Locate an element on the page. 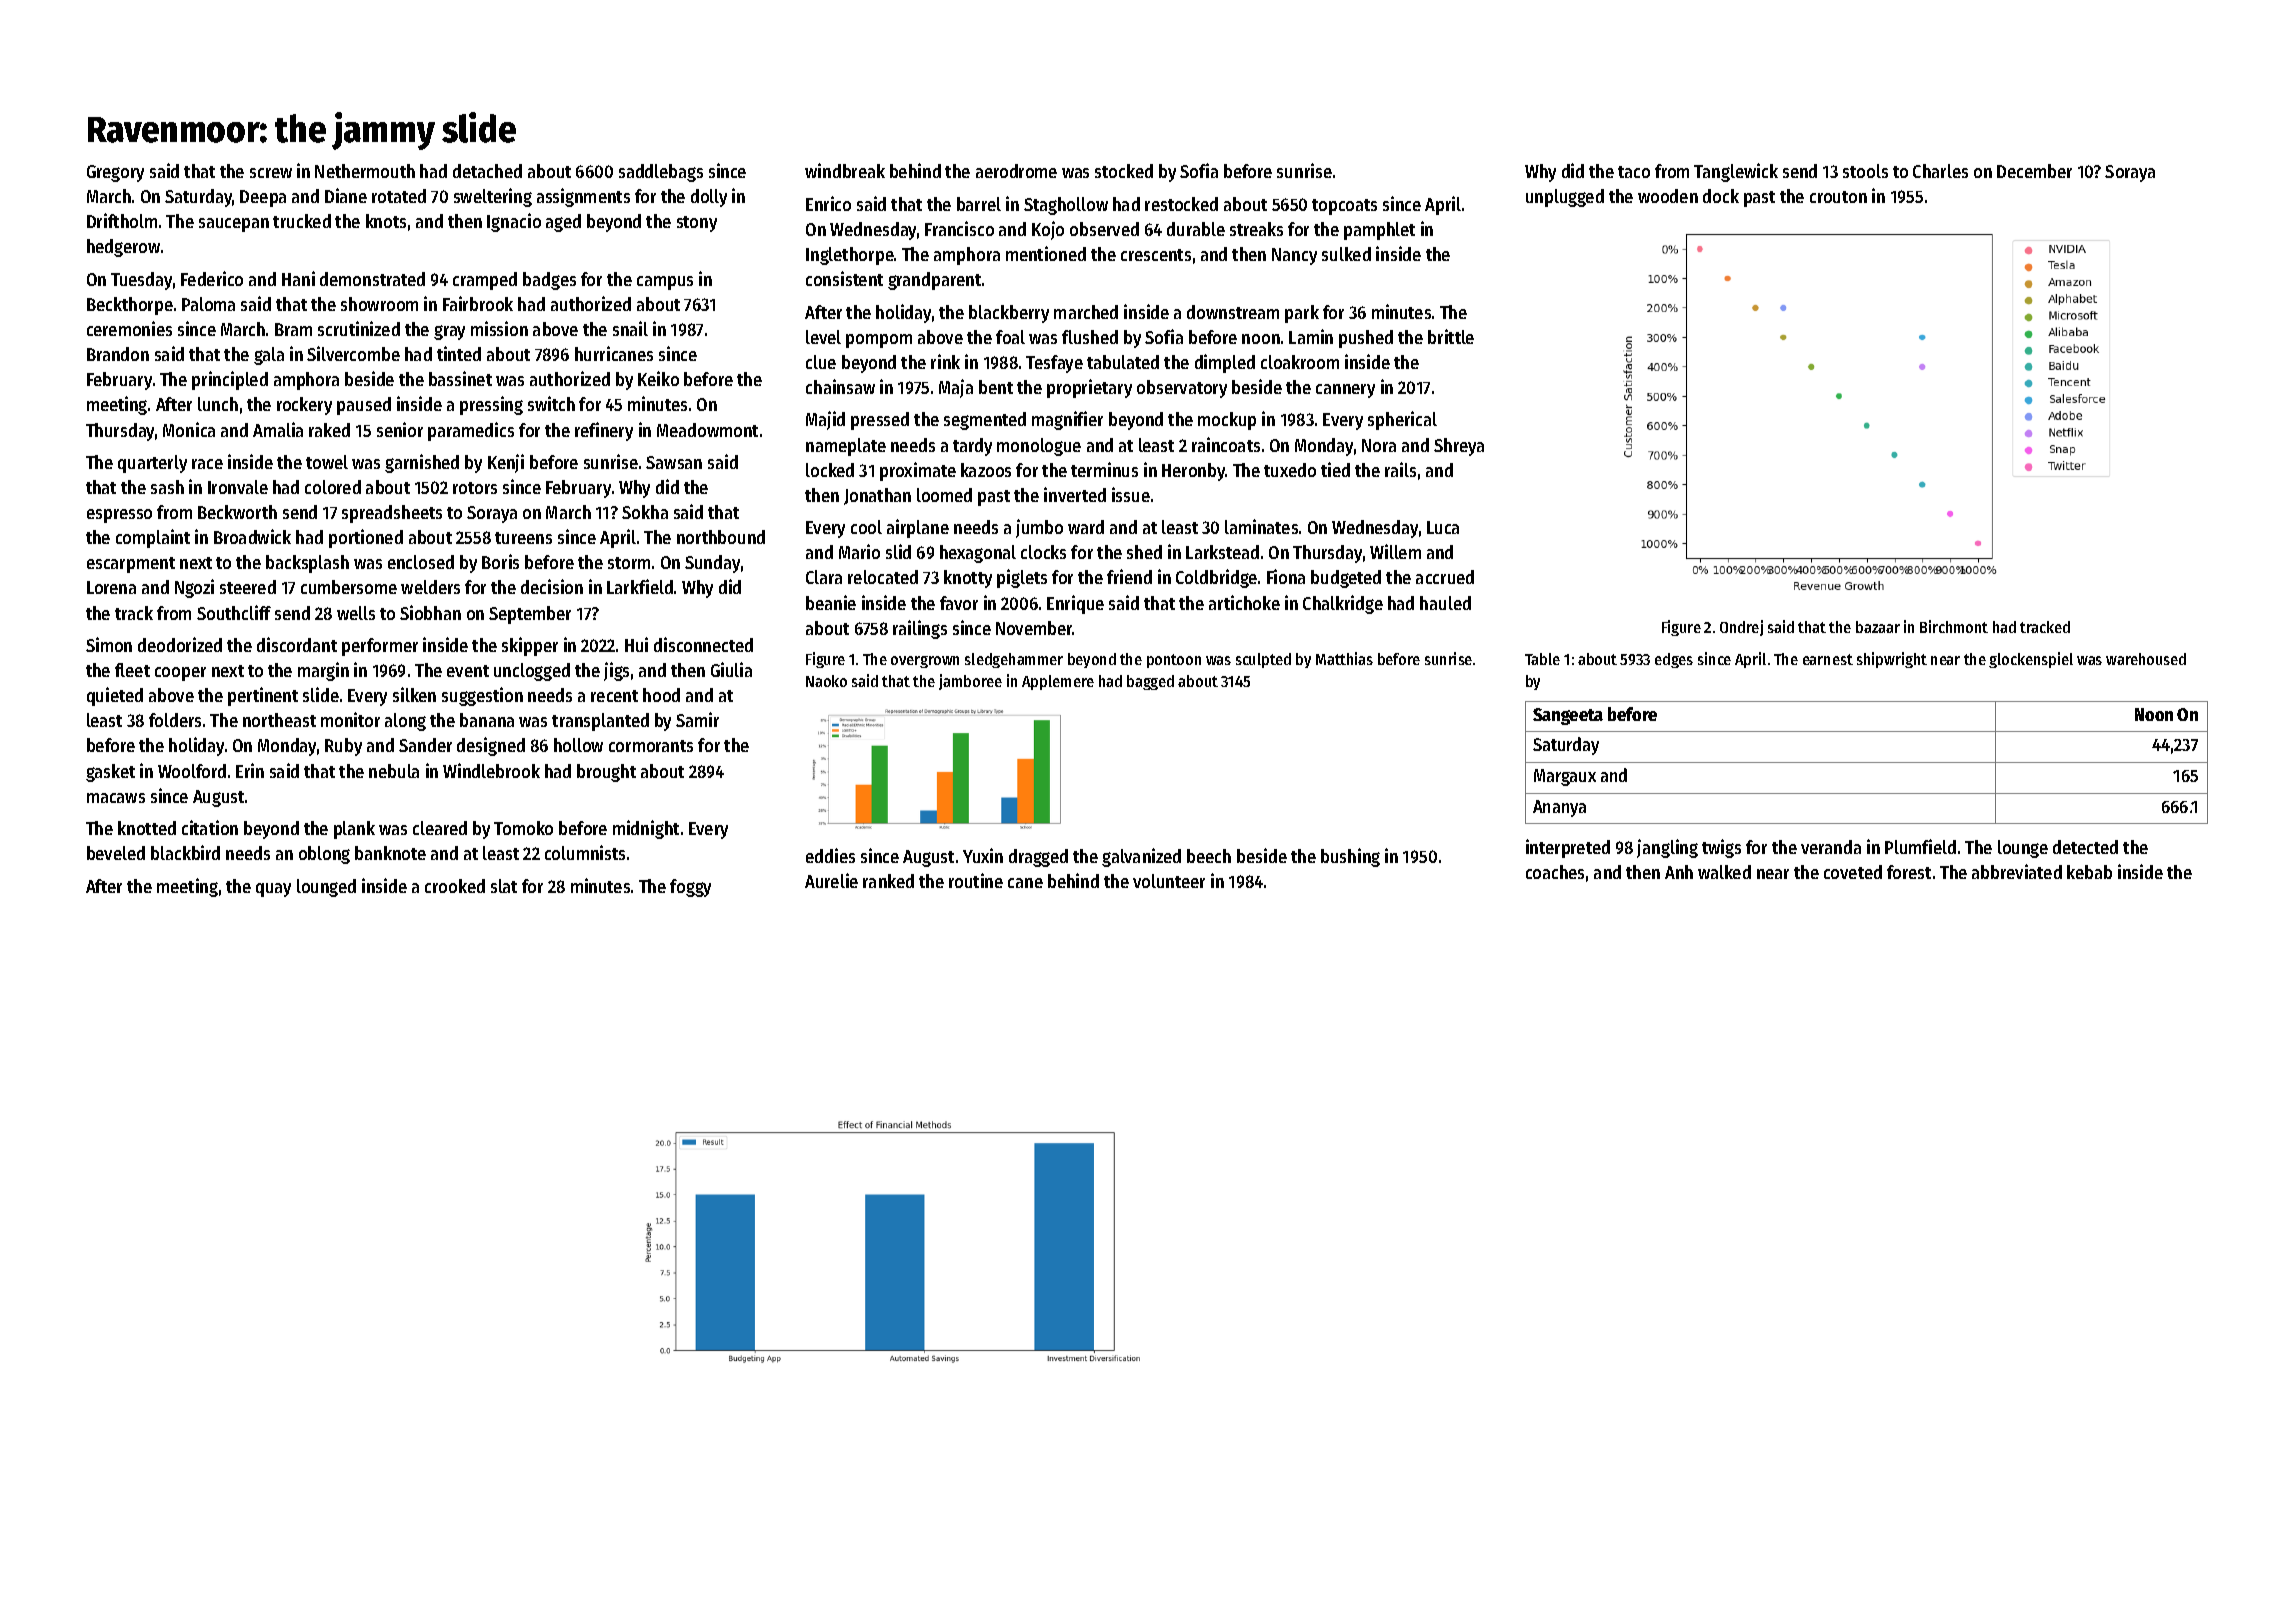 This image has height=1622, width=2293. enclosed is located at coordinates (421, 562).
